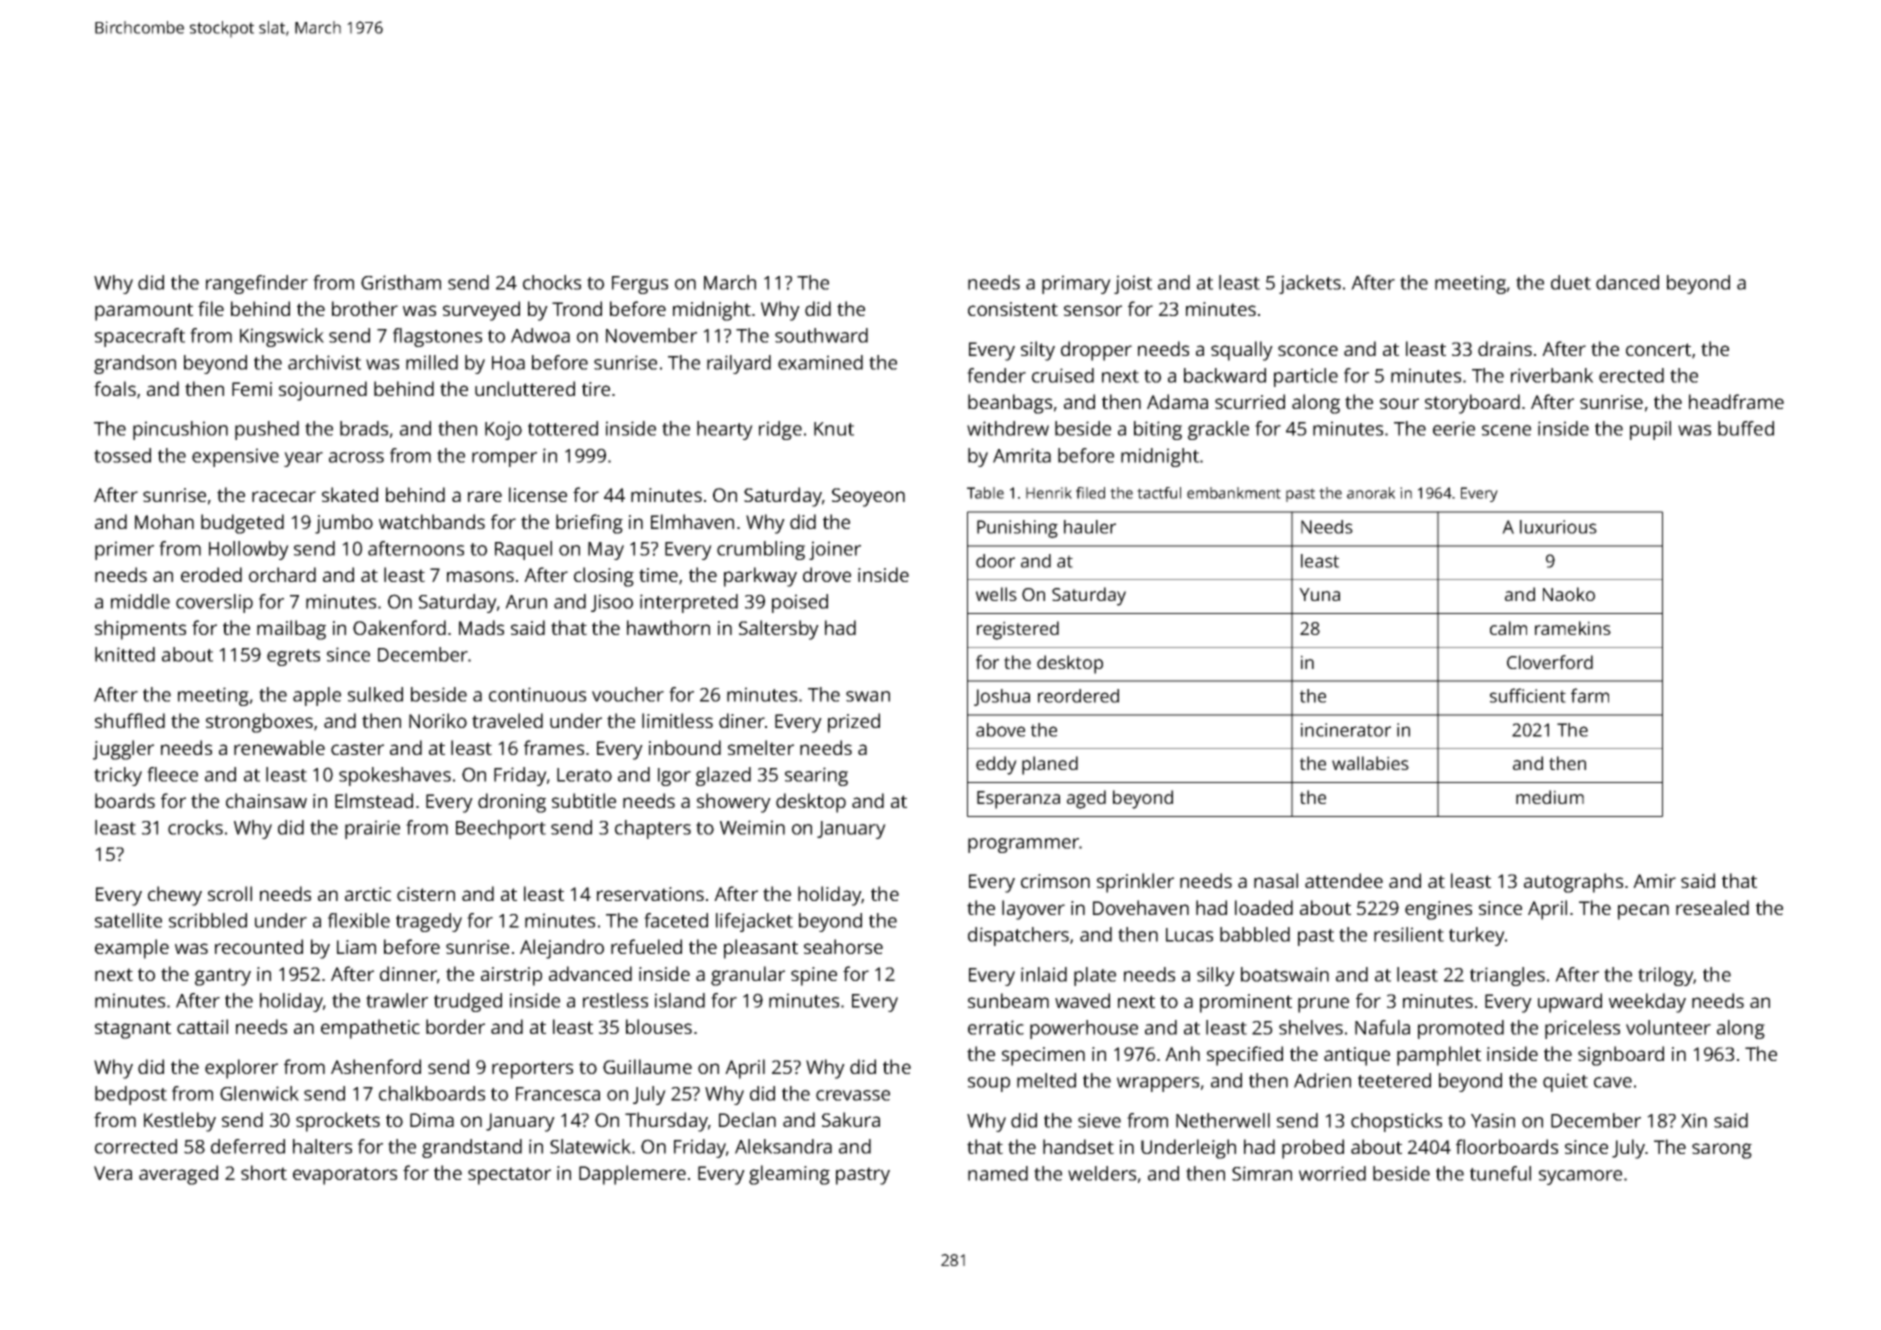 This page has width=1881, height=1330. Describe the element at coordinates (291, 630) in the page. I see `mailbag` at that location.
